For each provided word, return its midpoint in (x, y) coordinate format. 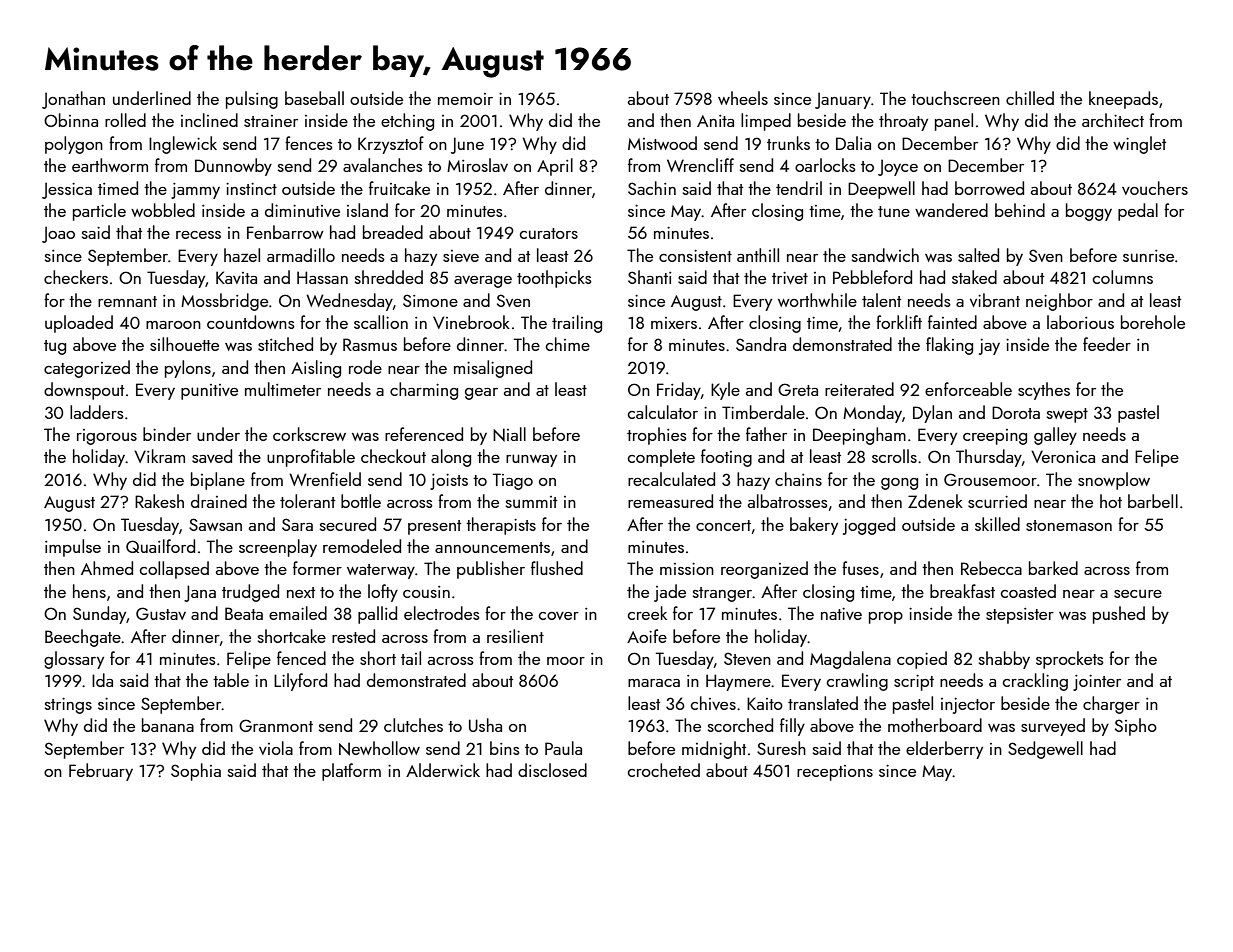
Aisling (316, 369)
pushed (1119, 615)
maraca (654, 683)
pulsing (252, 100)
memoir (465, 99)
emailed (298, 613)
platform (351, 772)
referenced (424, 434)
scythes (1044, 391)
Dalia (853, 143)
